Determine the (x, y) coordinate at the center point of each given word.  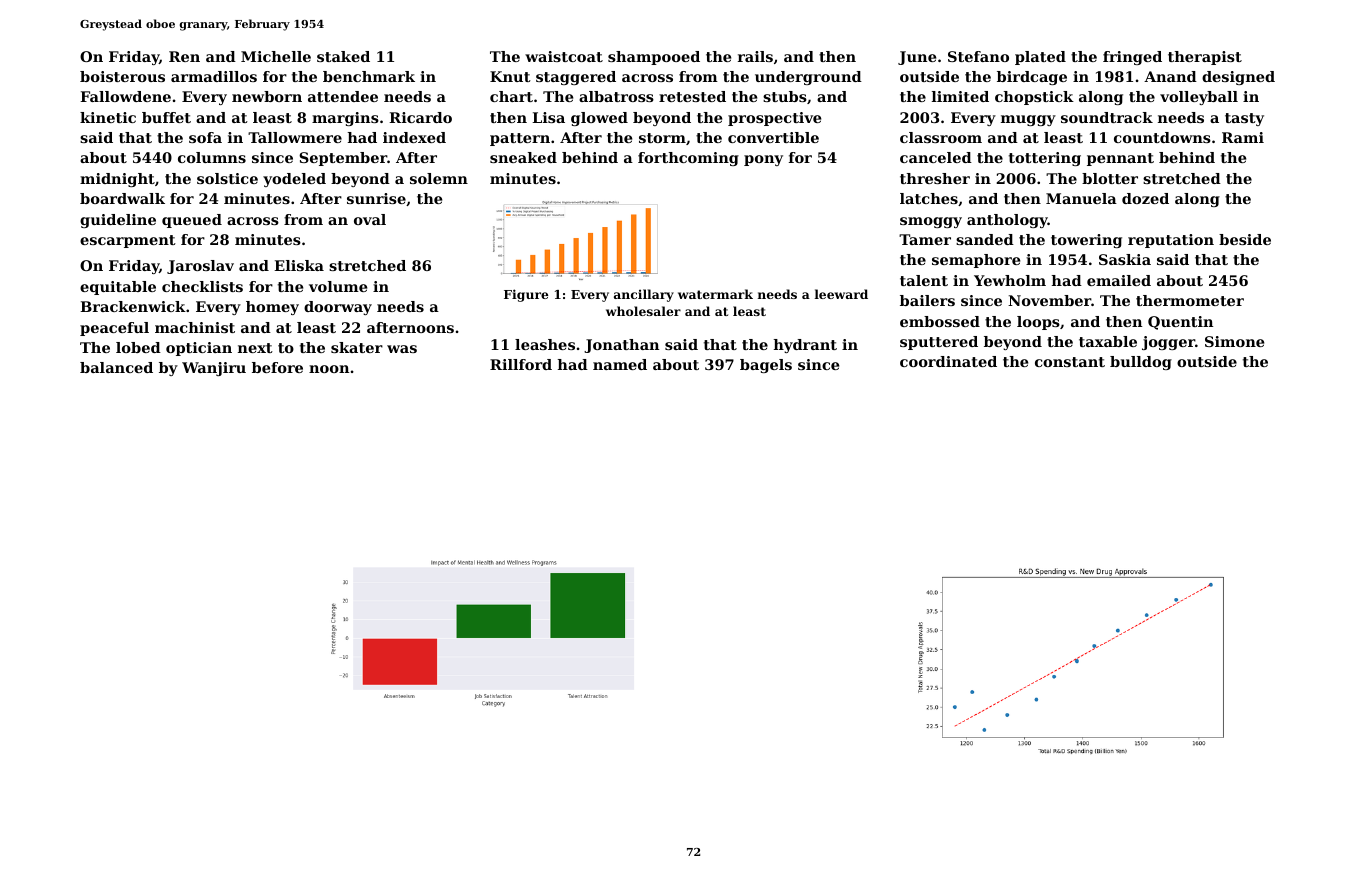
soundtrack (1107, 117)
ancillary (644, 295)
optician (199, 349)
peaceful (114, 329)
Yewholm (1010, 280)
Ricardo (420, 117)
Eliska (299, 265)
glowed (599, 119)
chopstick (1034, 98)
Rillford (521, 364)
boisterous (122, 76)
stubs (785, 96)
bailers (927, 300)
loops (1038, 323)
